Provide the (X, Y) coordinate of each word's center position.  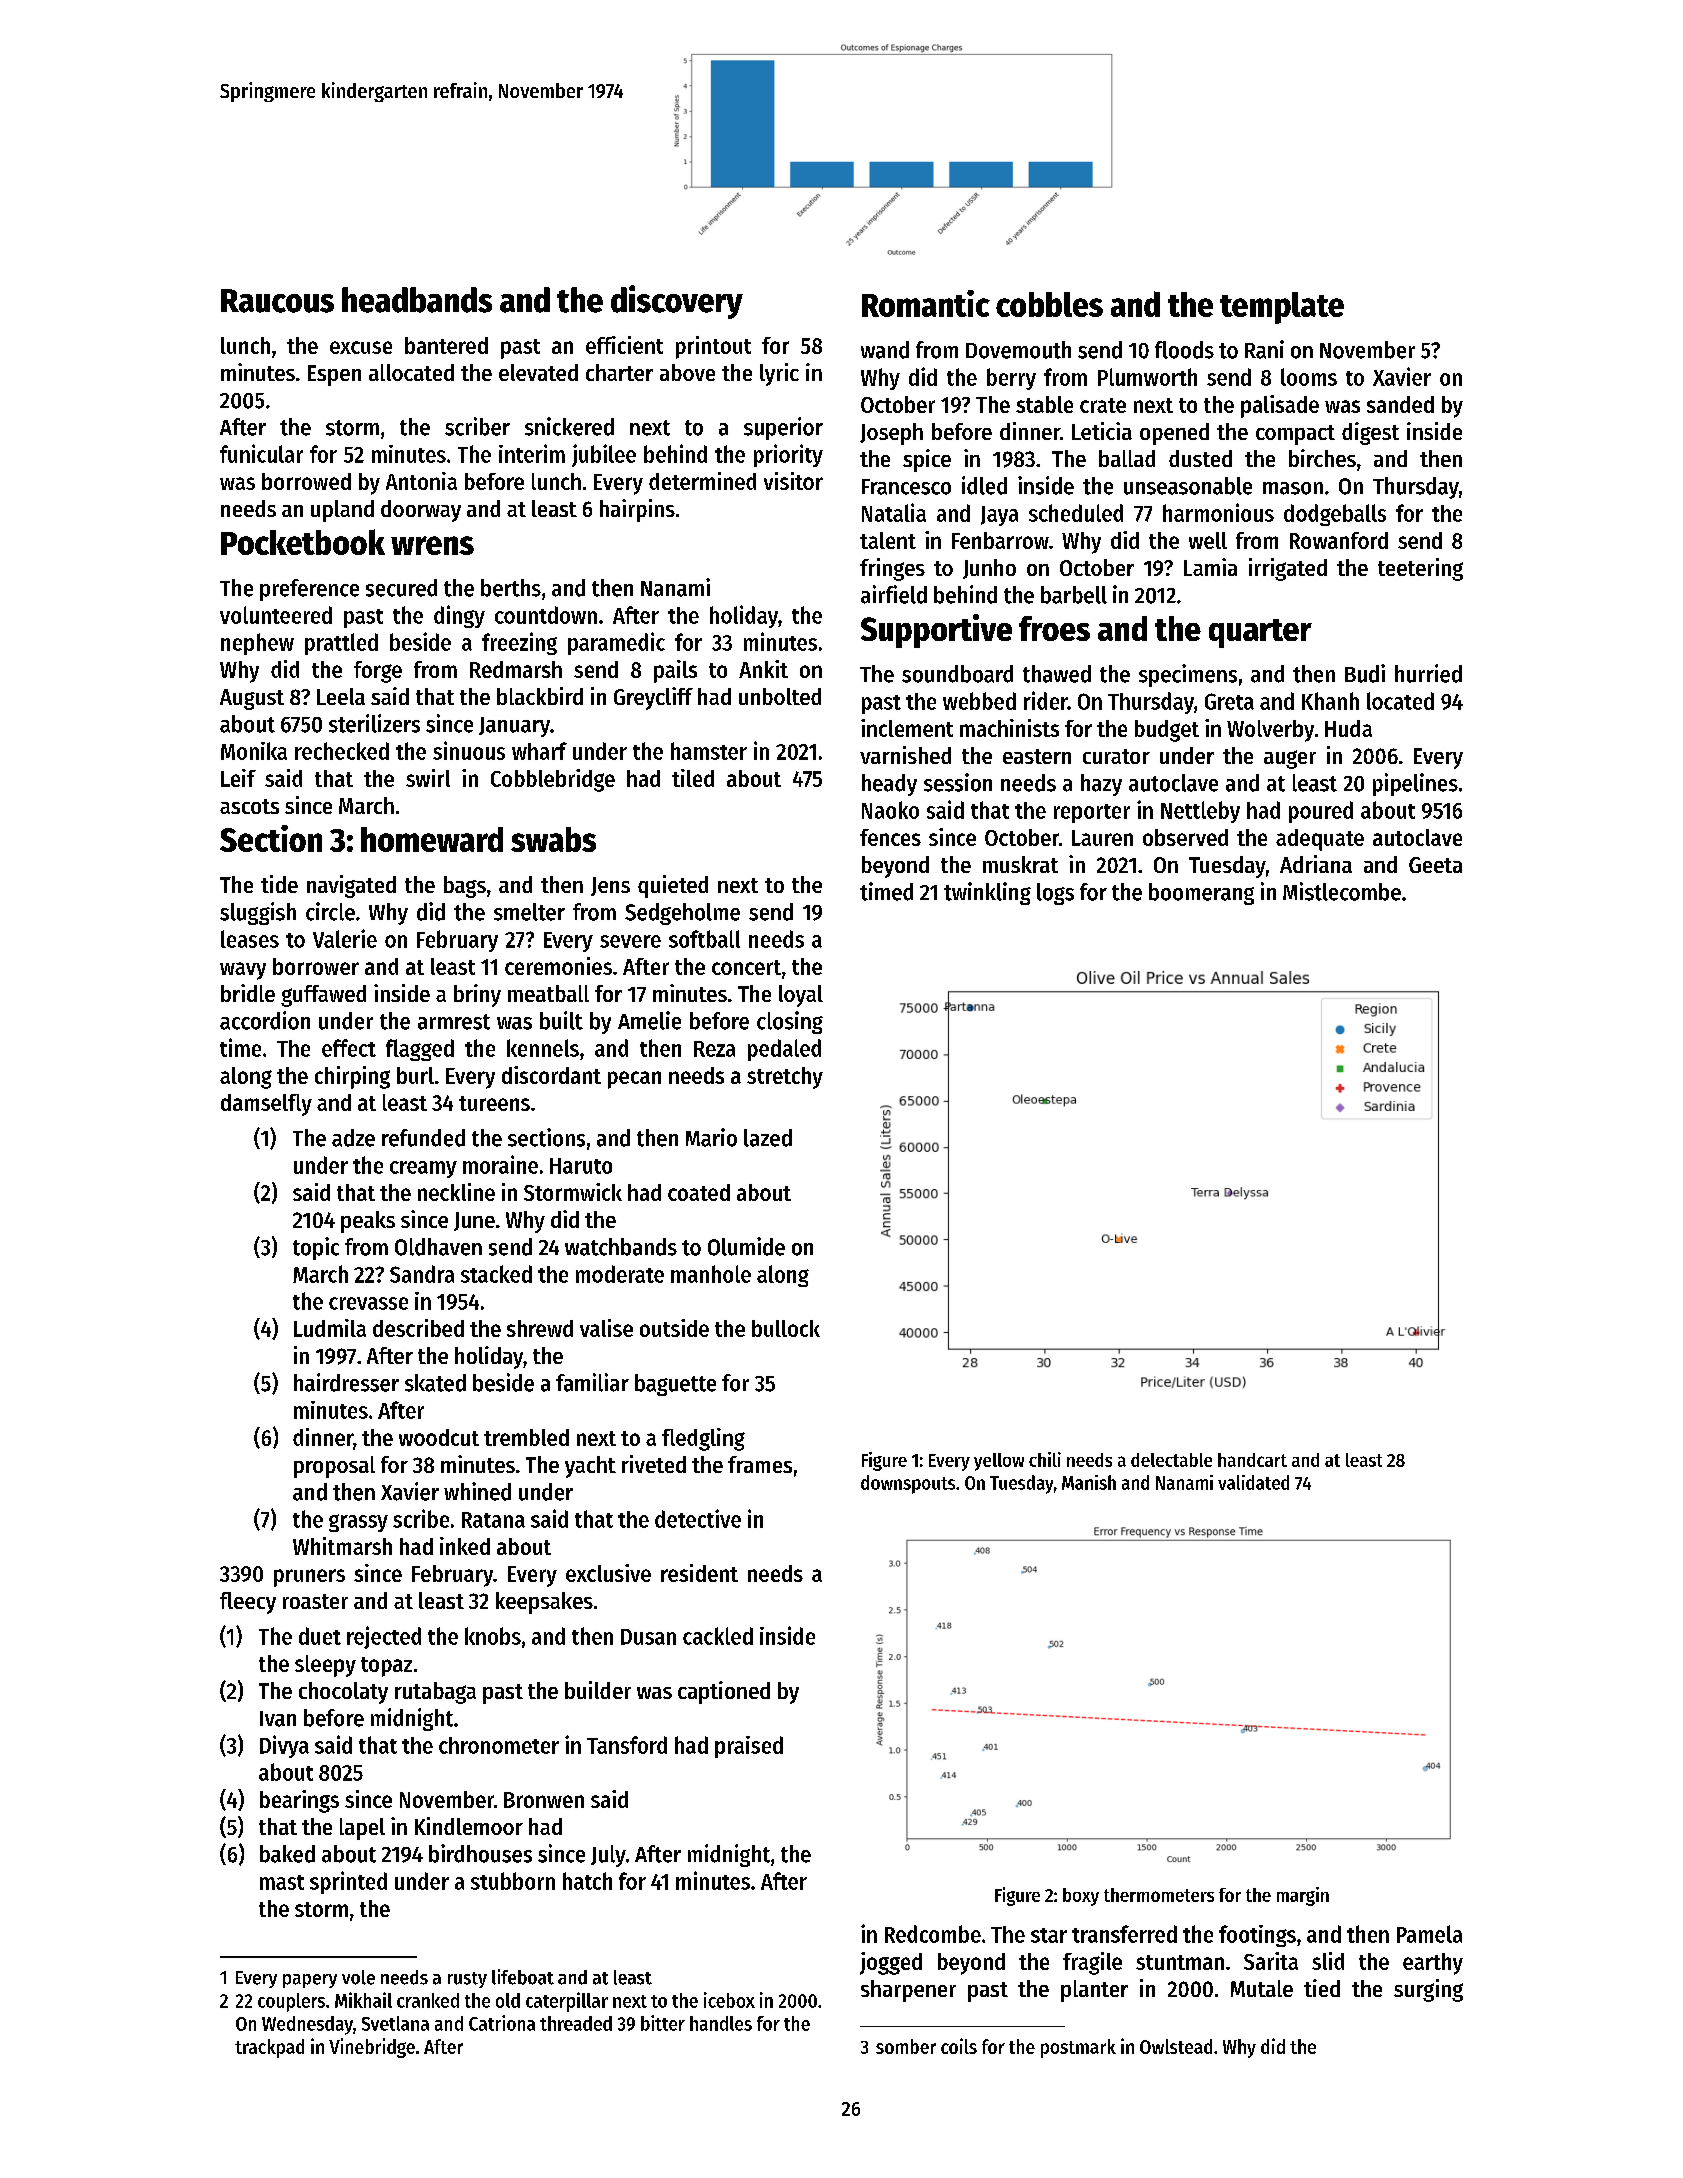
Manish (1089, 1482)
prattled (341, 644)
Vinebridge (372, 2048)
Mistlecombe (1342, 891)
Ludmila (330, 1328)
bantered (446, 345)
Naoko (890, 810)
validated (1253, 1482)
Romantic (926, 303)
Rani (1264, 349)
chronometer (499, 1745)
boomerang (1201, 894)
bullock (786, 1328)
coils (959, 2046)
